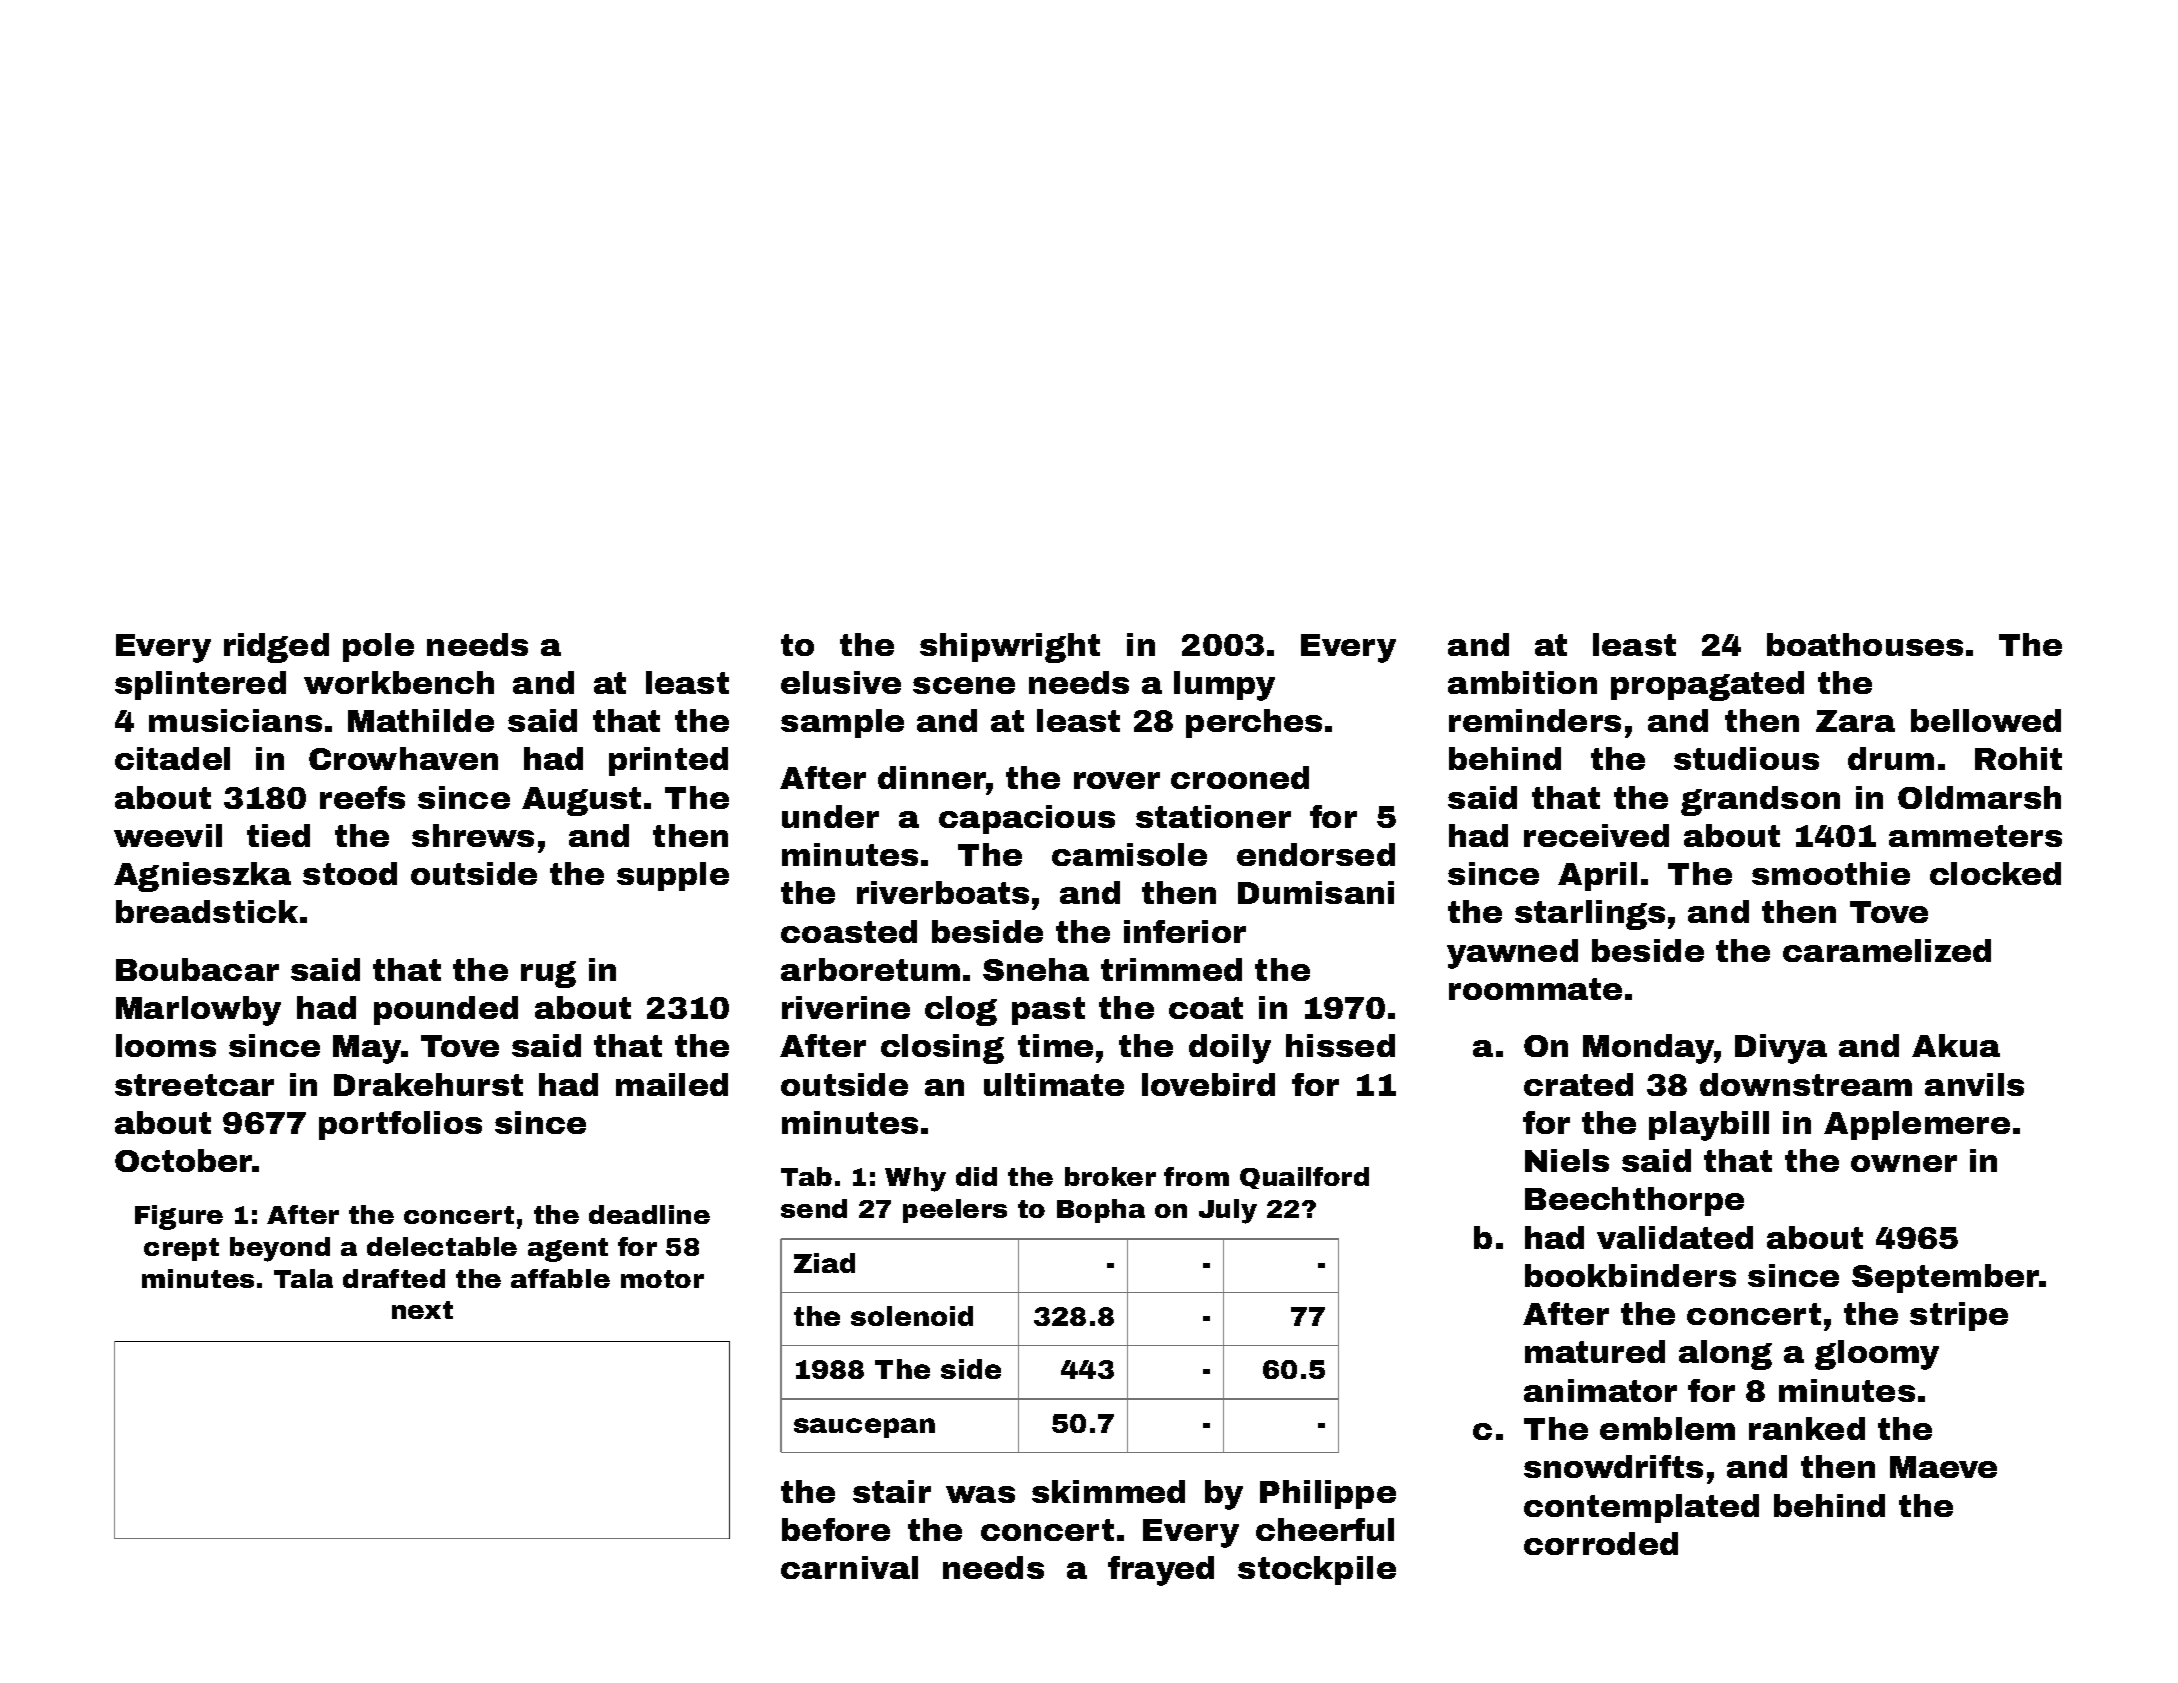 This page has height=1683, width=2178. What do you see at coordinates (1891, 758) in the page?
I see `drum` at bounding box center [1891, 758].
